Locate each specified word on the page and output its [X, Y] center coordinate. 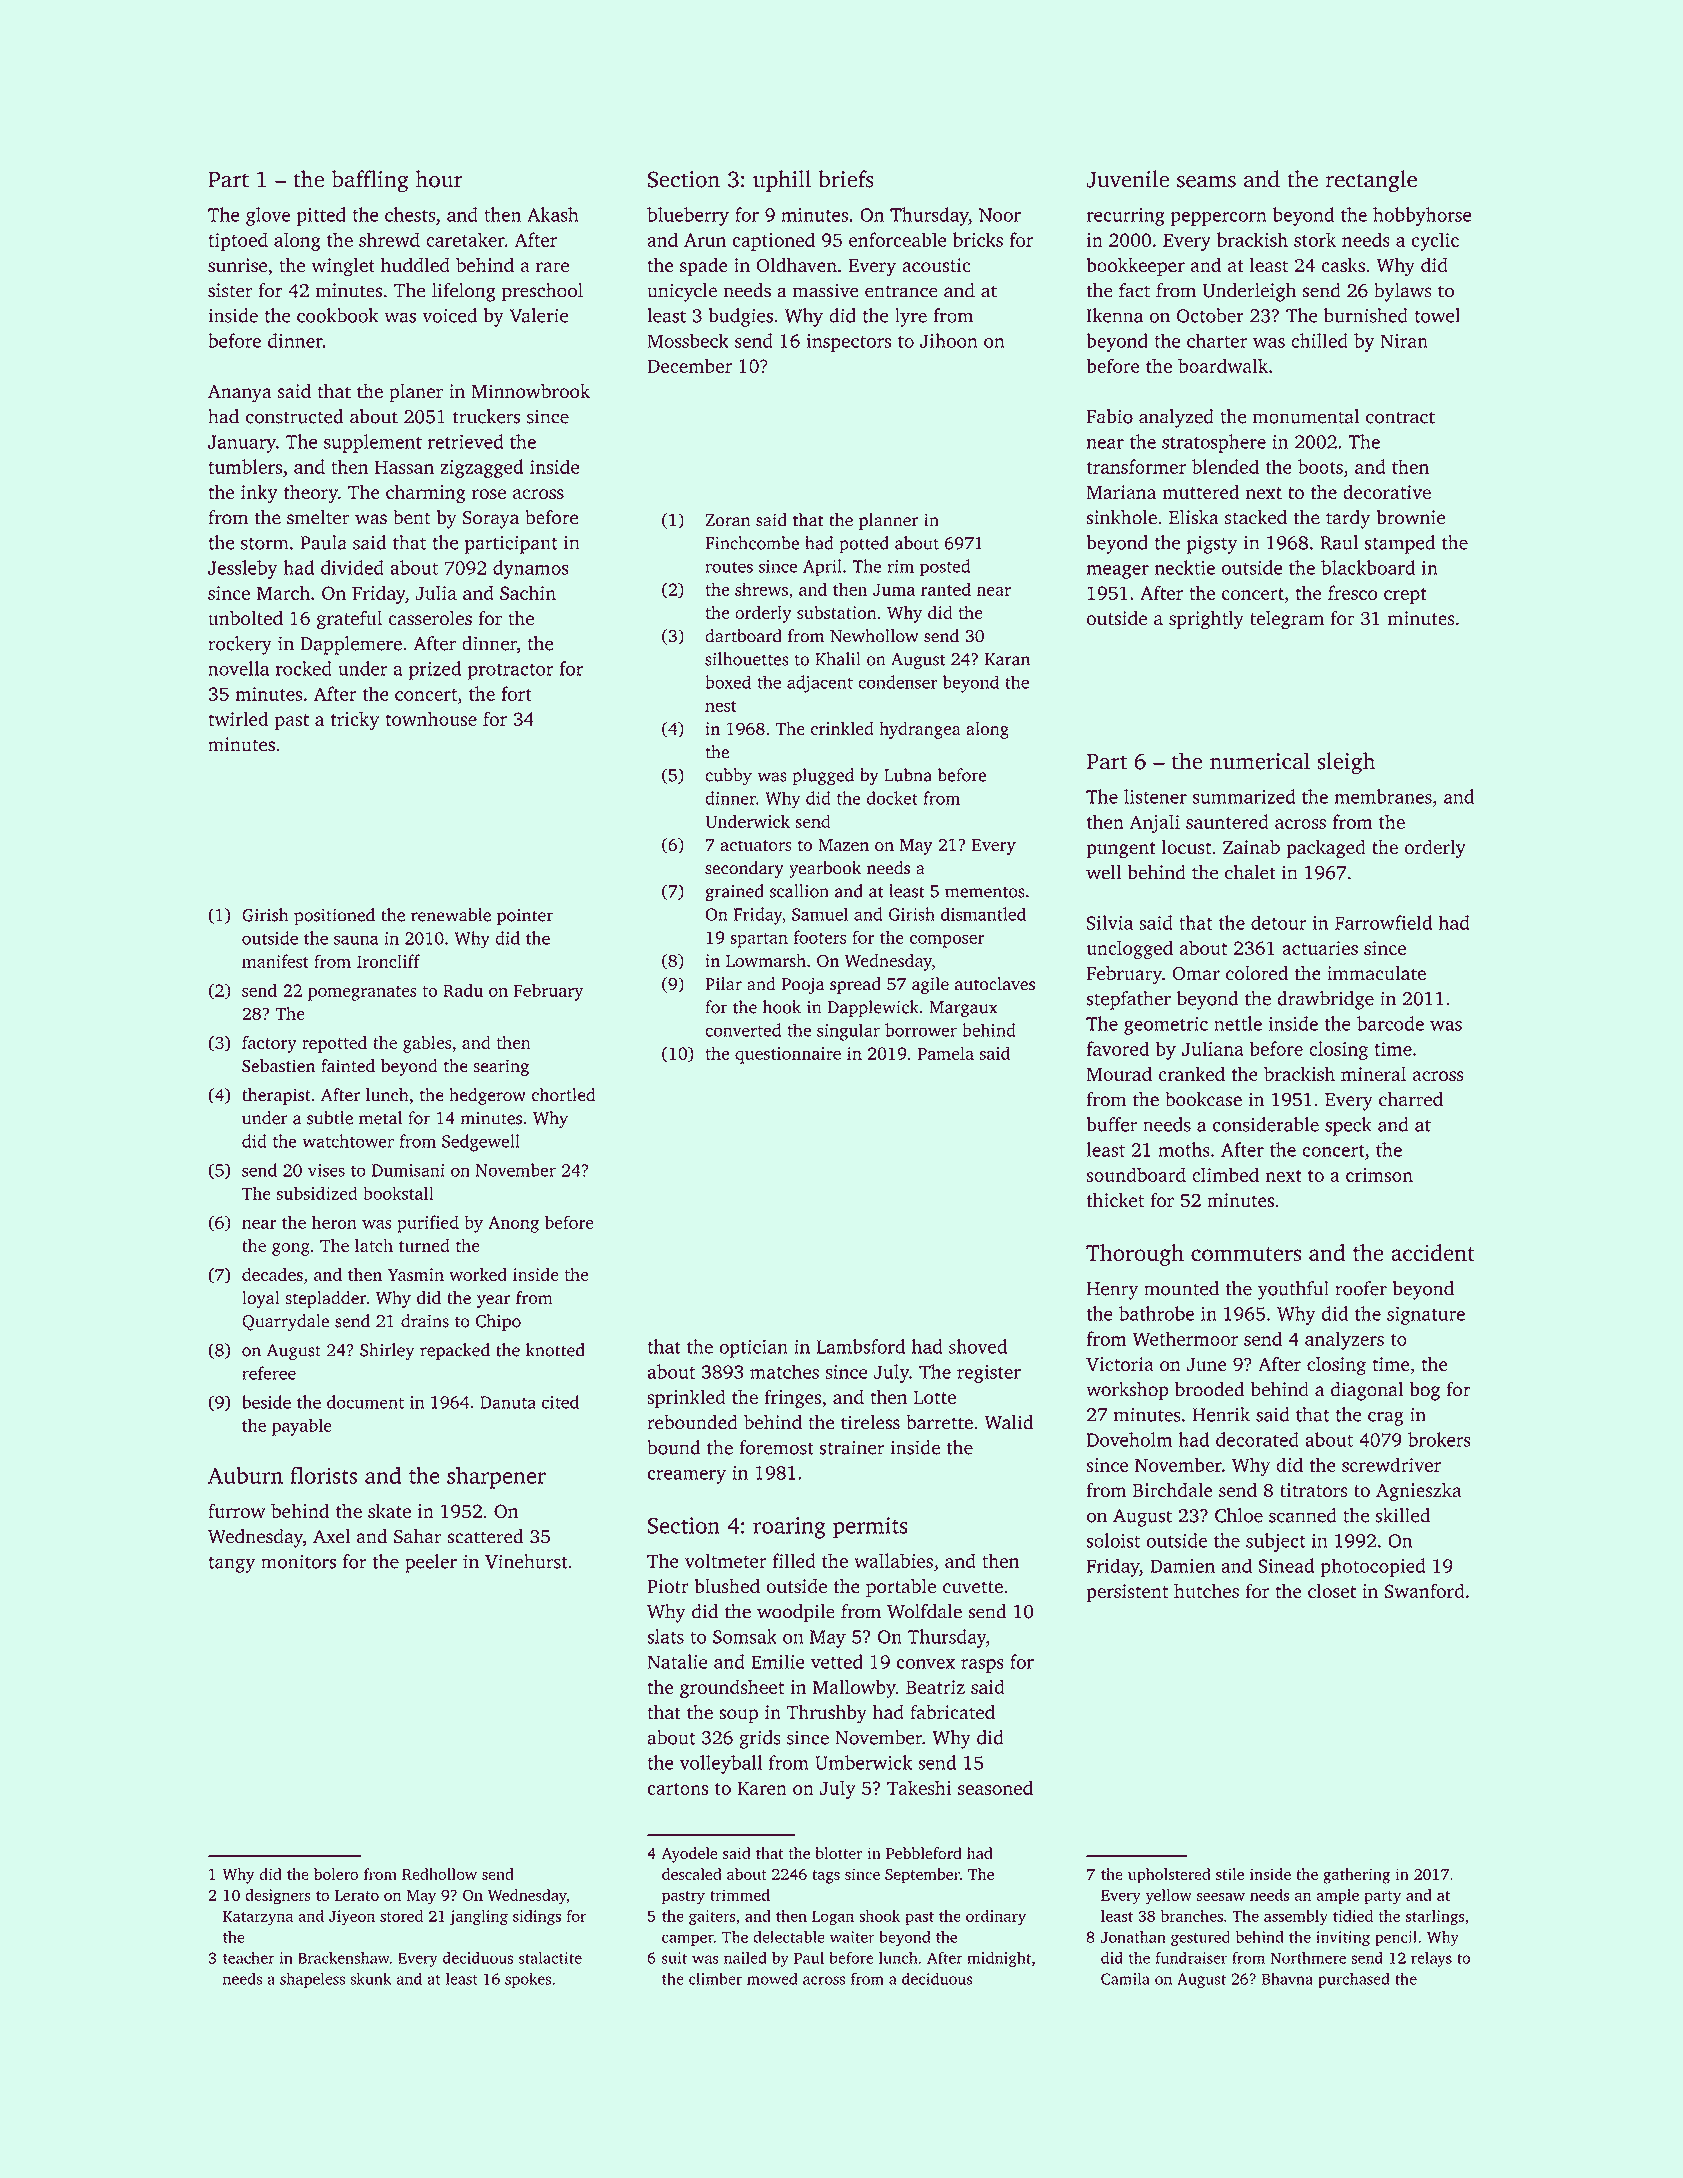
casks [1343, 265]
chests [410, 214]
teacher [249, 1958]
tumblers [245, 466]
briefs [846, 179]
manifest [275, 961]
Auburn [245, 1475]
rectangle [1371, 181]
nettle [1238, 1023]
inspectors [849, 343]
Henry [1112, 1291]
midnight [999, 1959]
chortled [563, 1095]
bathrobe [1156, 1313]
